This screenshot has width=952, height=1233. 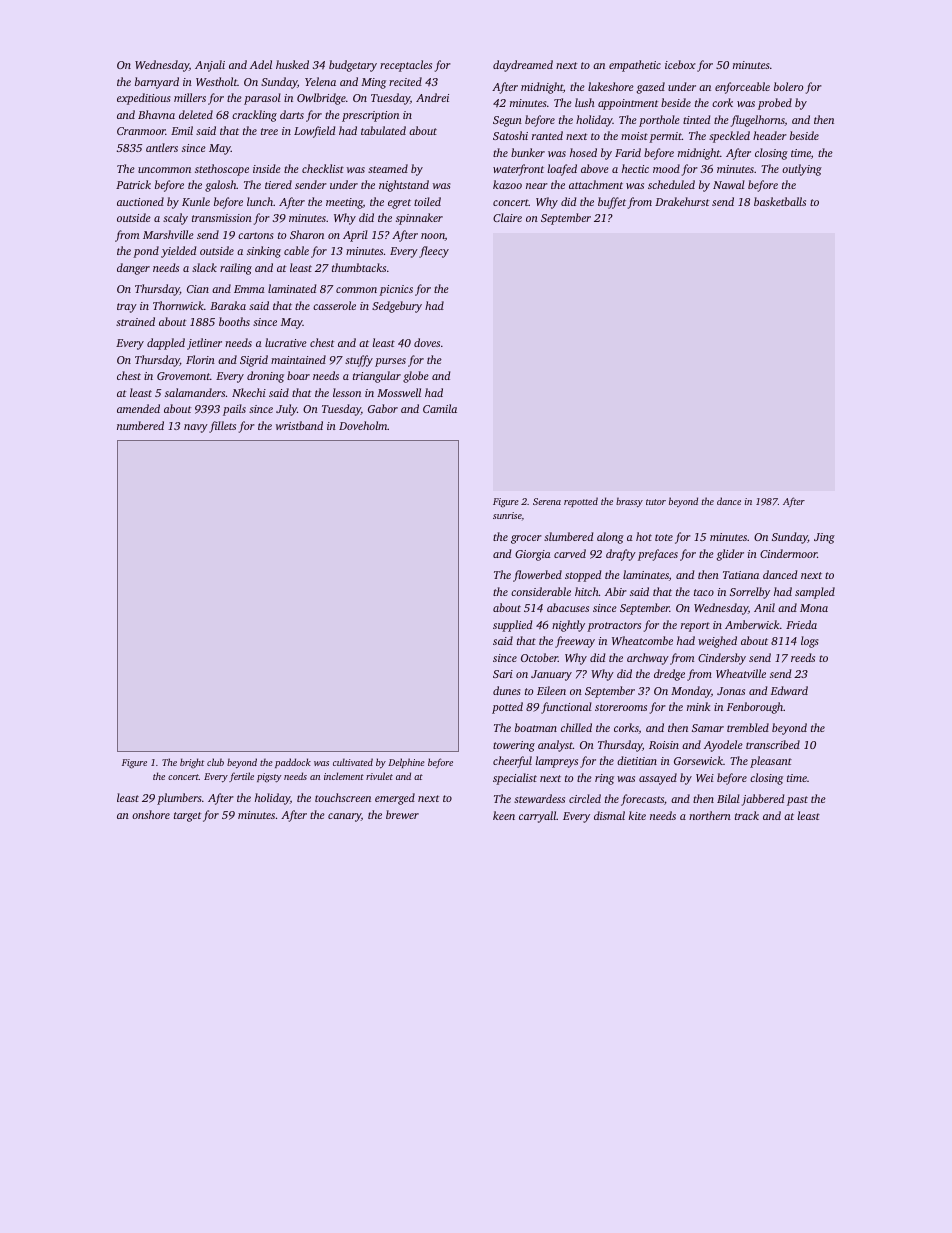 I want to click on basketballs, so click(x=780, y=201).
